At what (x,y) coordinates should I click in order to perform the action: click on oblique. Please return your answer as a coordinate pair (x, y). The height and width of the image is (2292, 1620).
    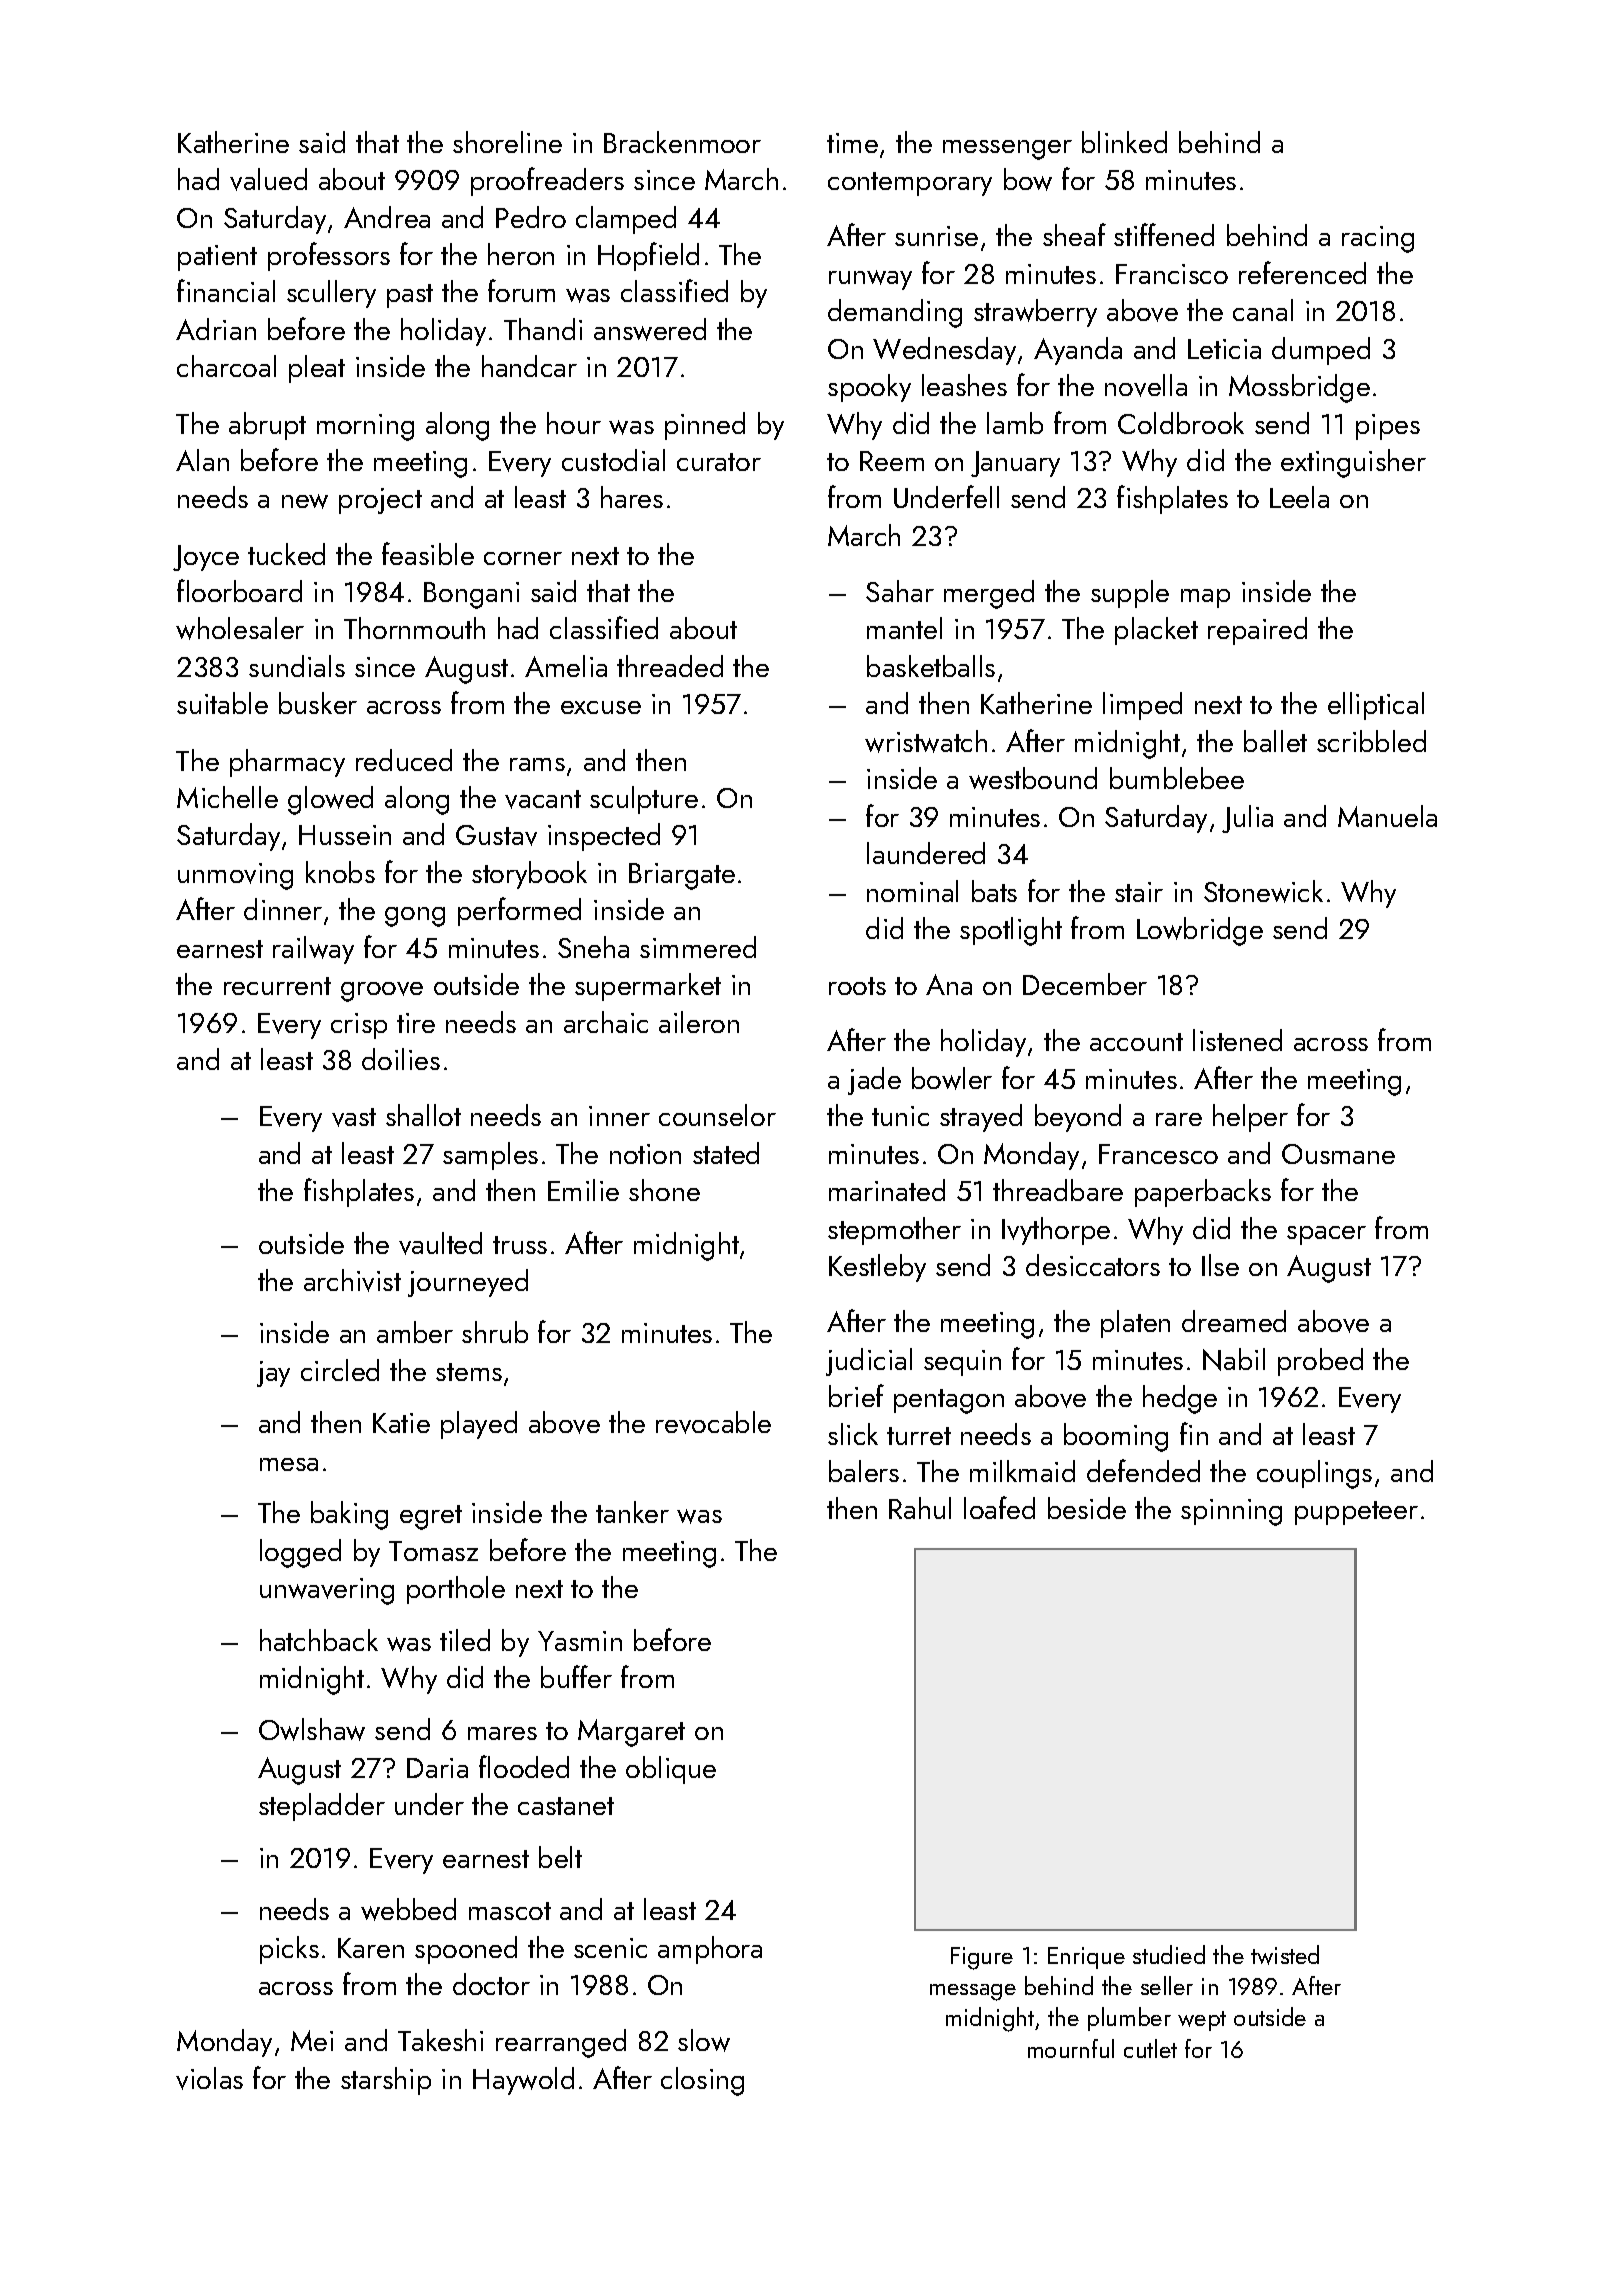
    Looking at the image, I should click on (671, 1770).
